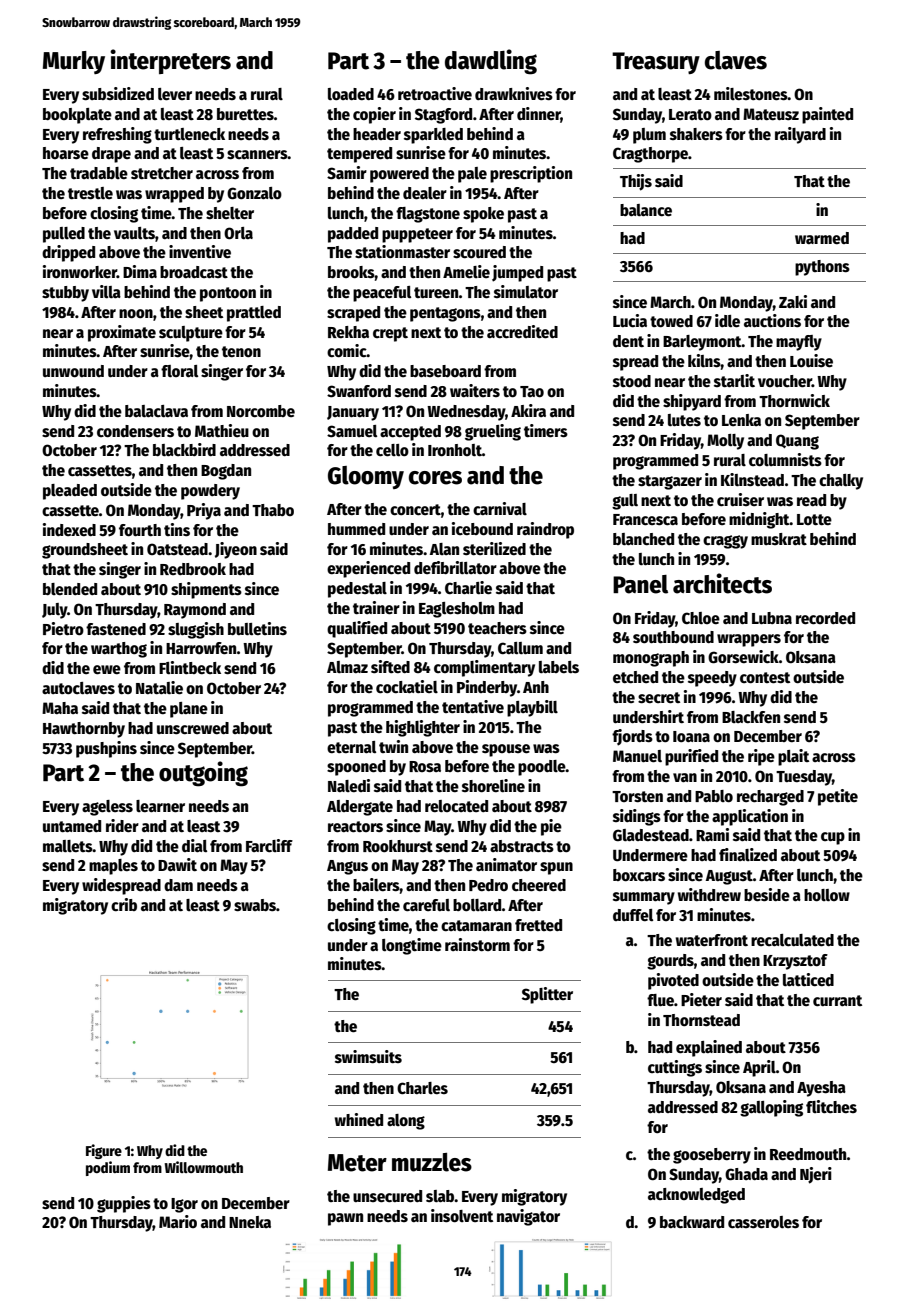  Describe the element at coordinates (491, 62) in the screenshot. I see `dawdling` at that location.
